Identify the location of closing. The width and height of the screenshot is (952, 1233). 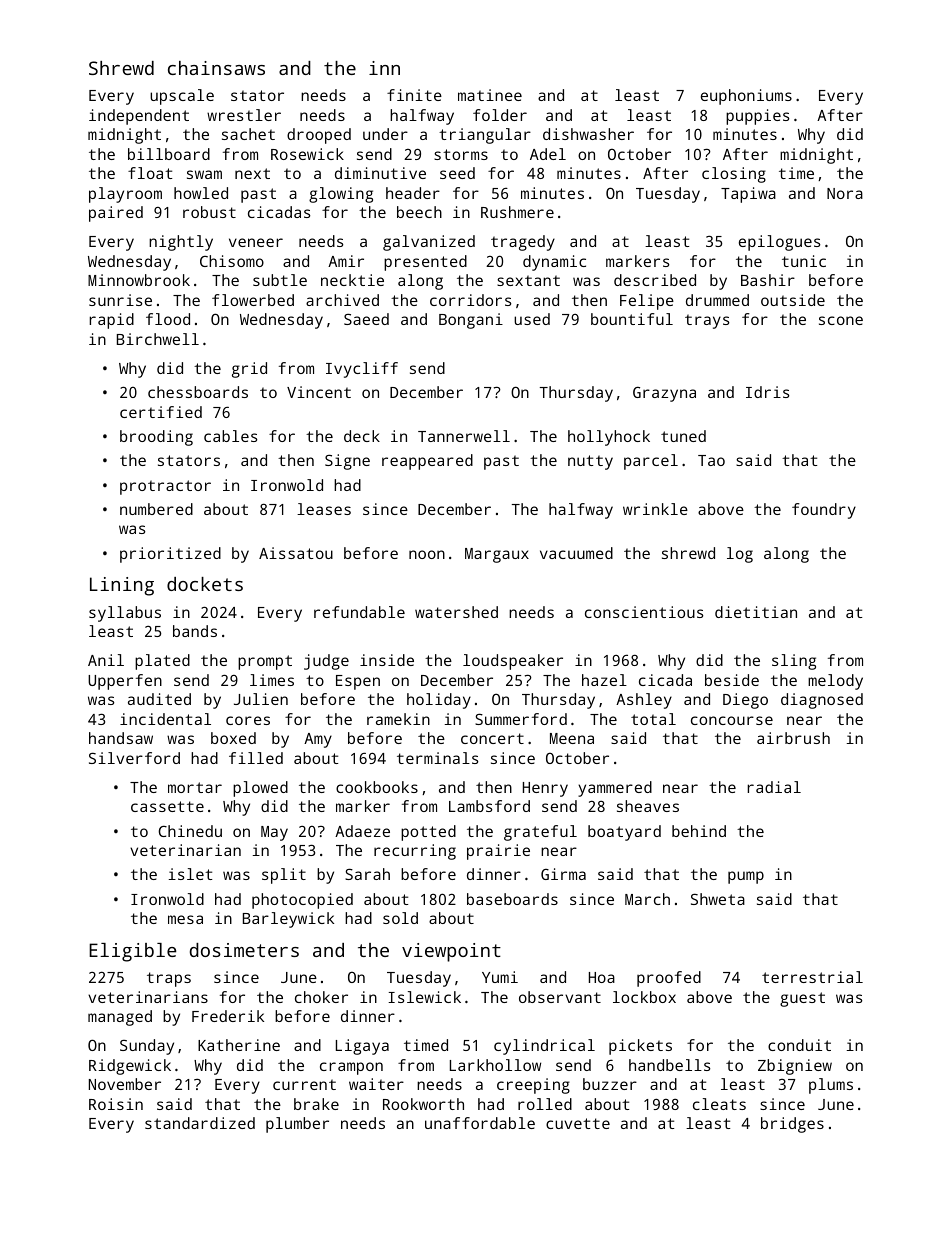
(734, 175).
